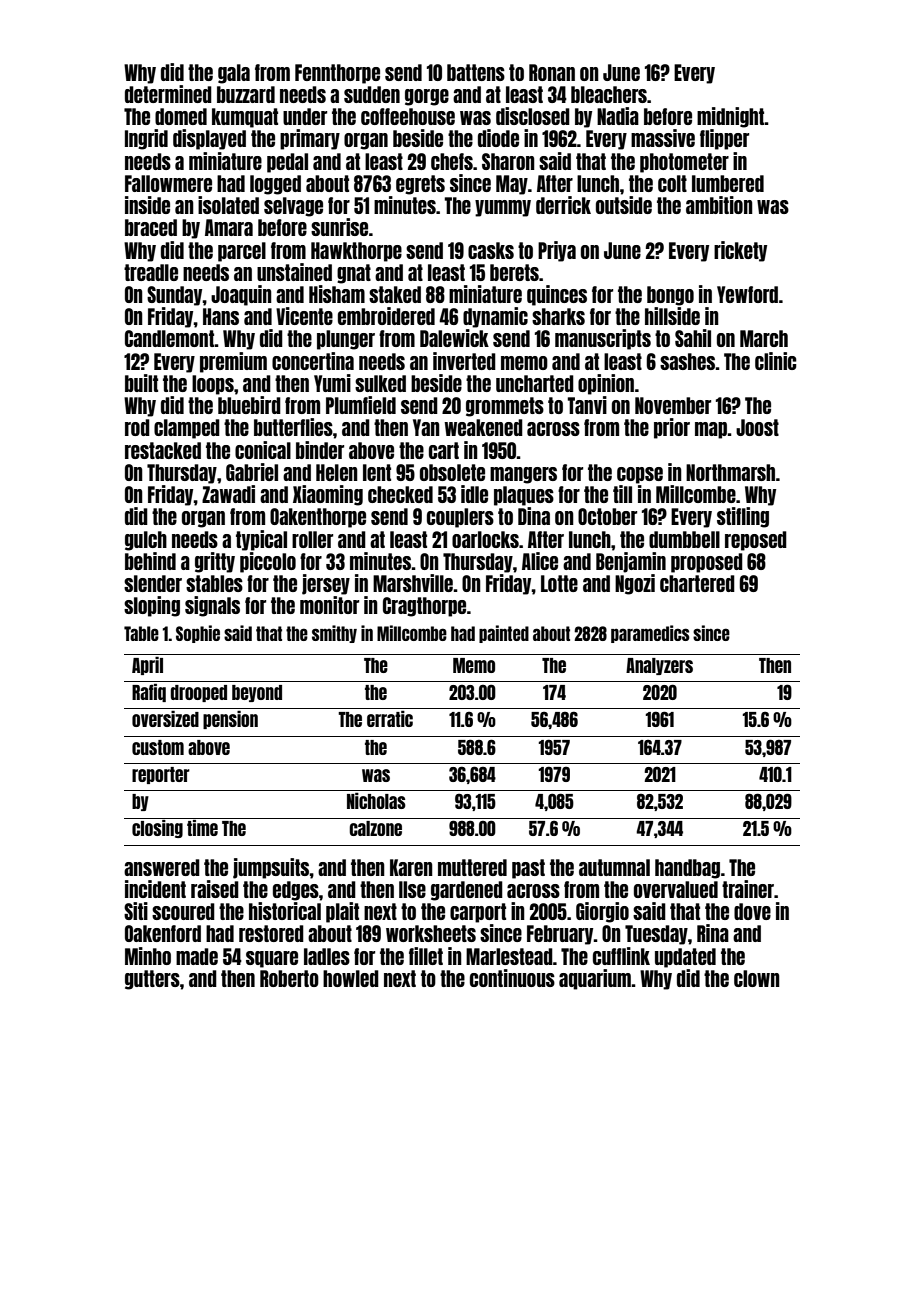  I want to click on inverted, so click(464, 361).
